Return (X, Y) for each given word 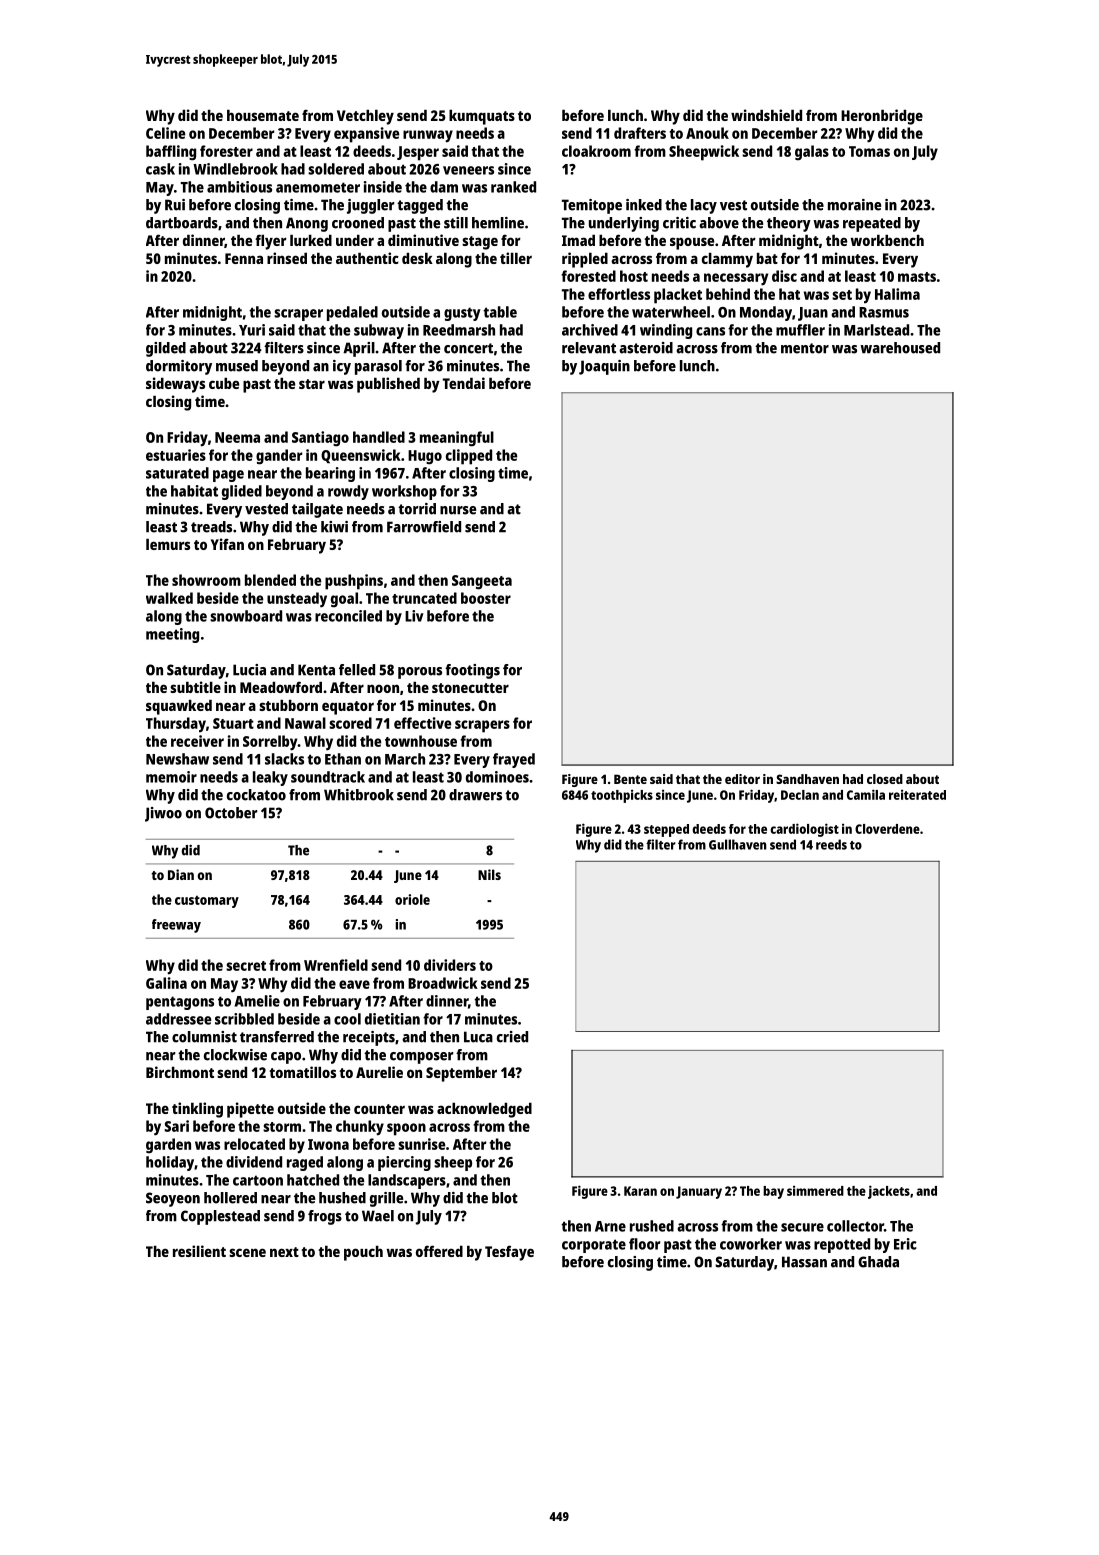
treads (211, 527)
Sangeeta (482, 582)
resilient (199, 1251)
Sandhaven (807, 779)
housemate (263, 115)
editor (742, 779)
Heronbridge (882, 117)
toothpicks (622, 796)
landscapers (407, 1181)
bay (773, 1192)
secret (246, 966)
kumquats (482, 117)
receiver (197, 741)
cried (512, 1037)
